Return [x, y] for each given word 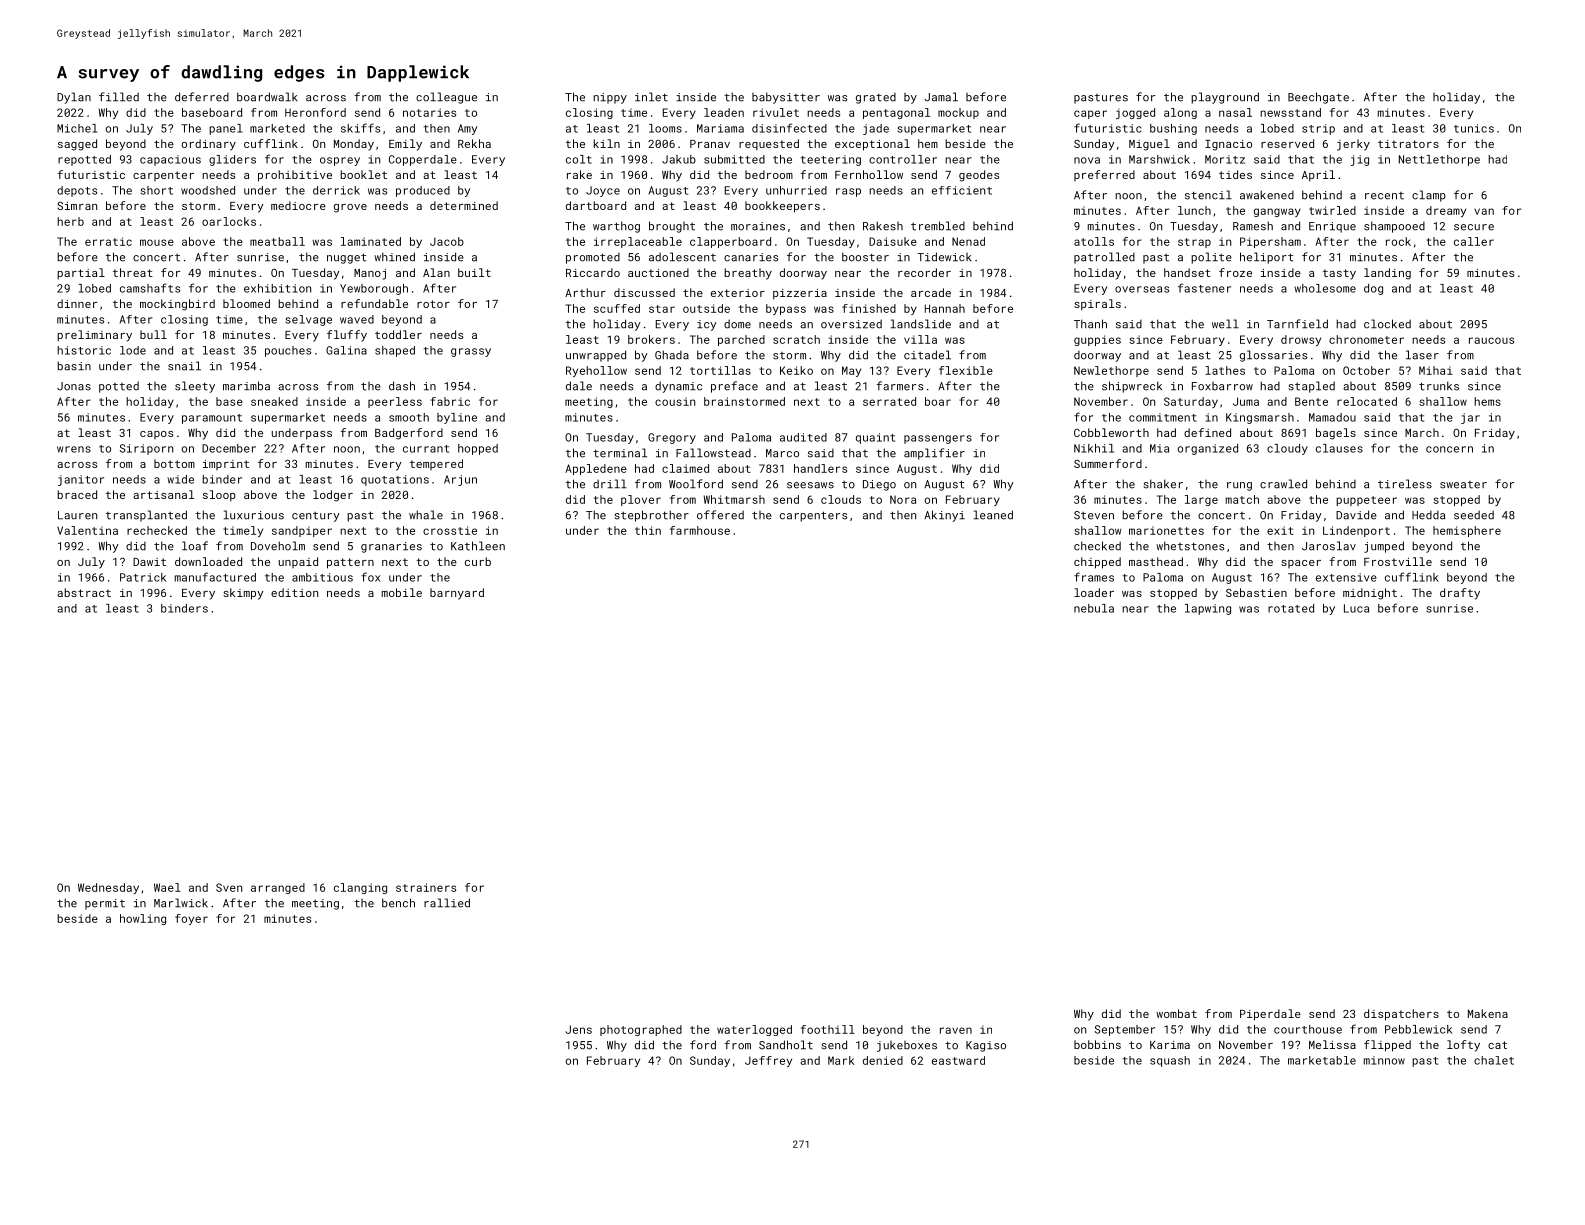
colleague [446, 98]
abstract [84, 592]
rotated [1291, 608]
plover [641, 500]
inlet [651, 97]
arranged [278, 888]
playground [1225, 98]
